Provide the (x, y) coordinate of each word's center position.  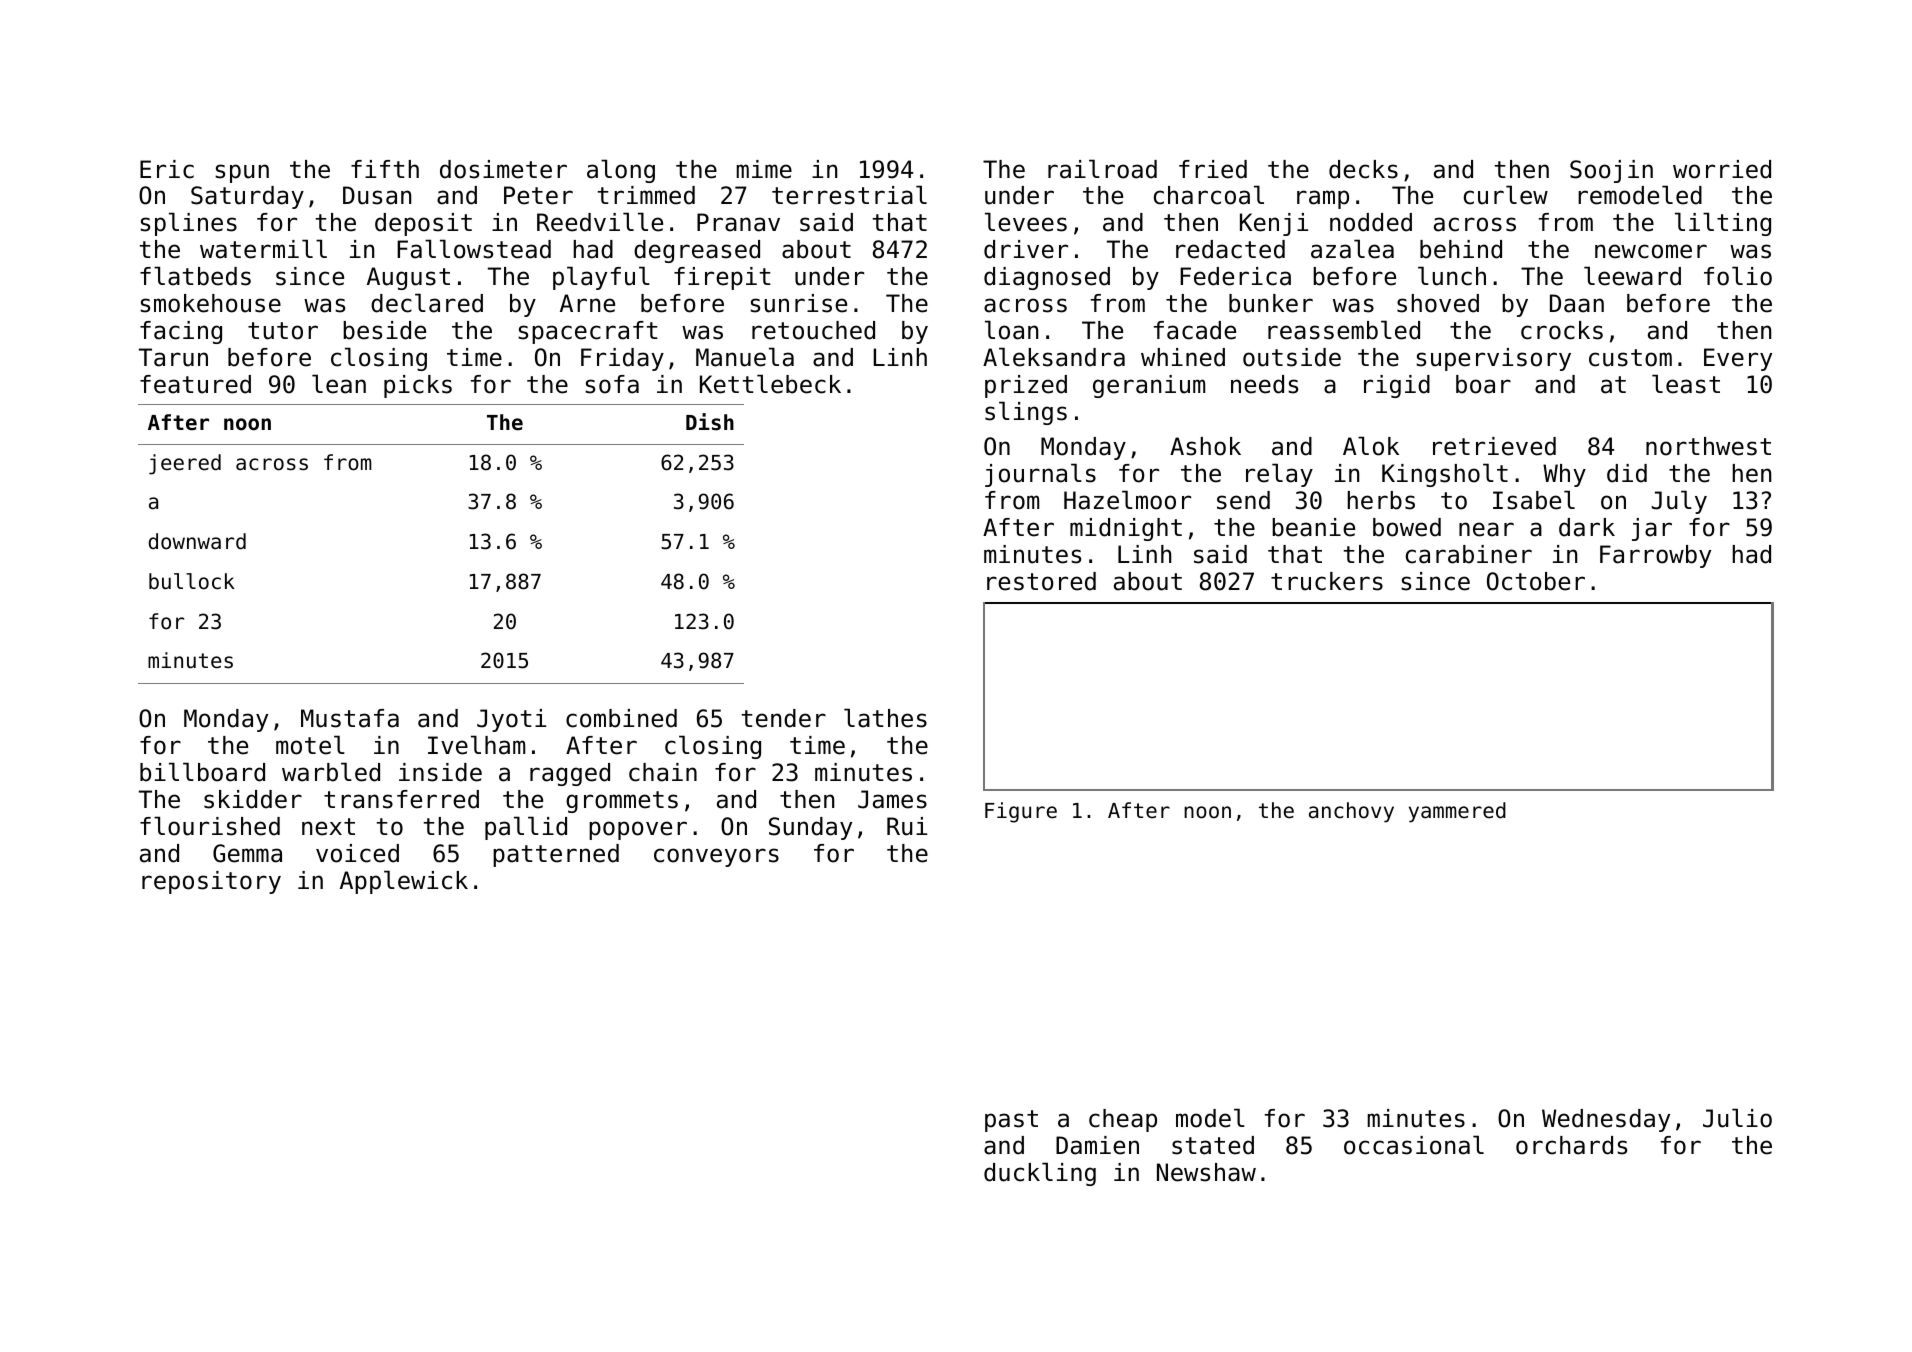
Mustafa (350, 718)
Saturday (247, 197)
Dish (710, 422)
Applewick (404, 882)
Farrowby (1655, 556)
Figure (1021, 812)
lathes (885, 718)
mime (764, 169)
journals (1040, 475)
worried (1722, 169)
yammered (1457, 812)
